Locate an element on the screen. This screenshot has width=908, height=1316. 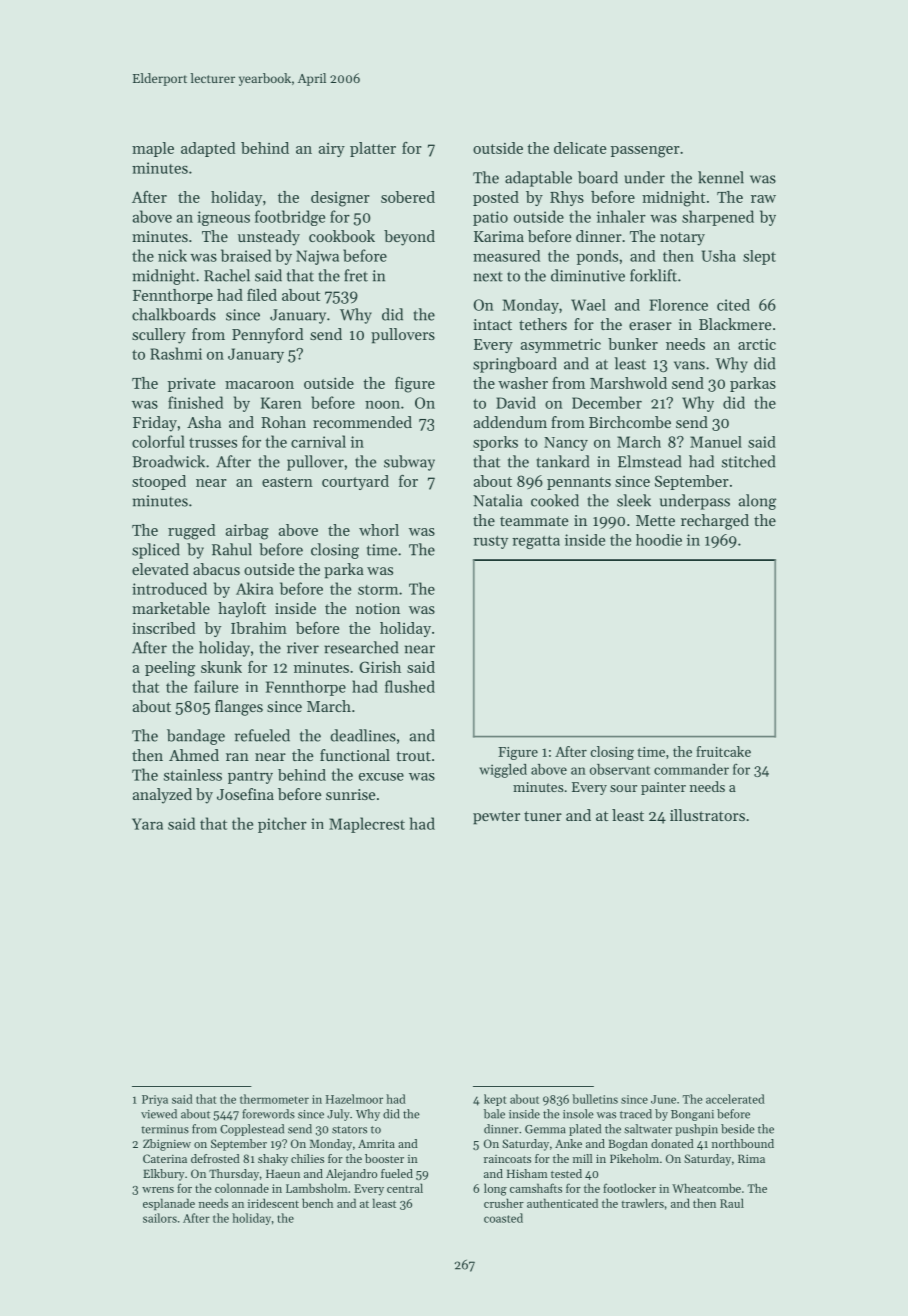
pewter is located at coordinates (496, 818).
